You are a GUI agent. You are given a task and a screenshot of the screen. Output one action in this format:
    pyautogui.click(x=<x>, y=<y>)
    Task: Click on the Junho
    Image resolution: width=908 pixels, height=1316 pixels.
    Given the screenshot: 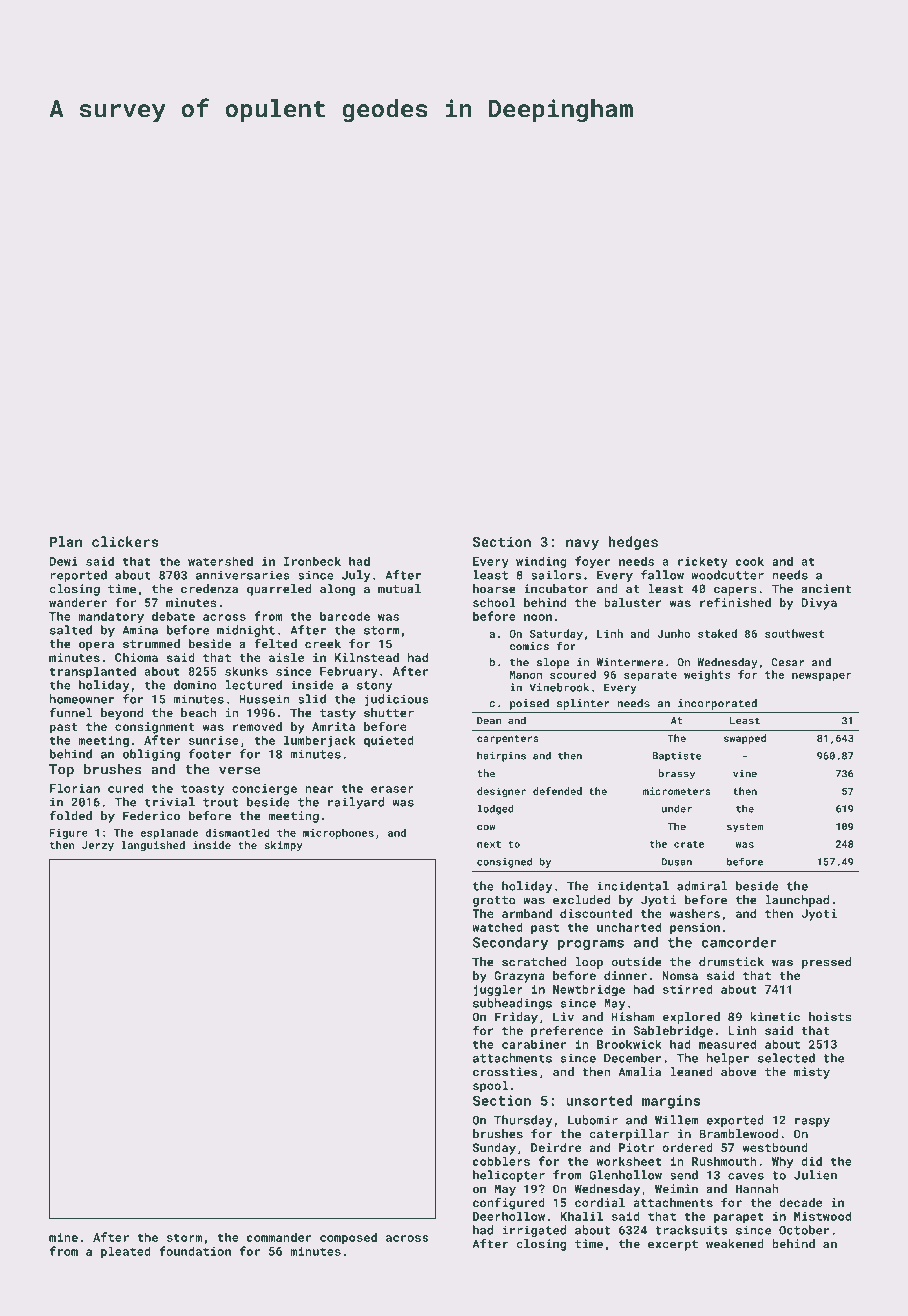 What is the action you would take?
    pyautogui.click(x=674, y=633)
